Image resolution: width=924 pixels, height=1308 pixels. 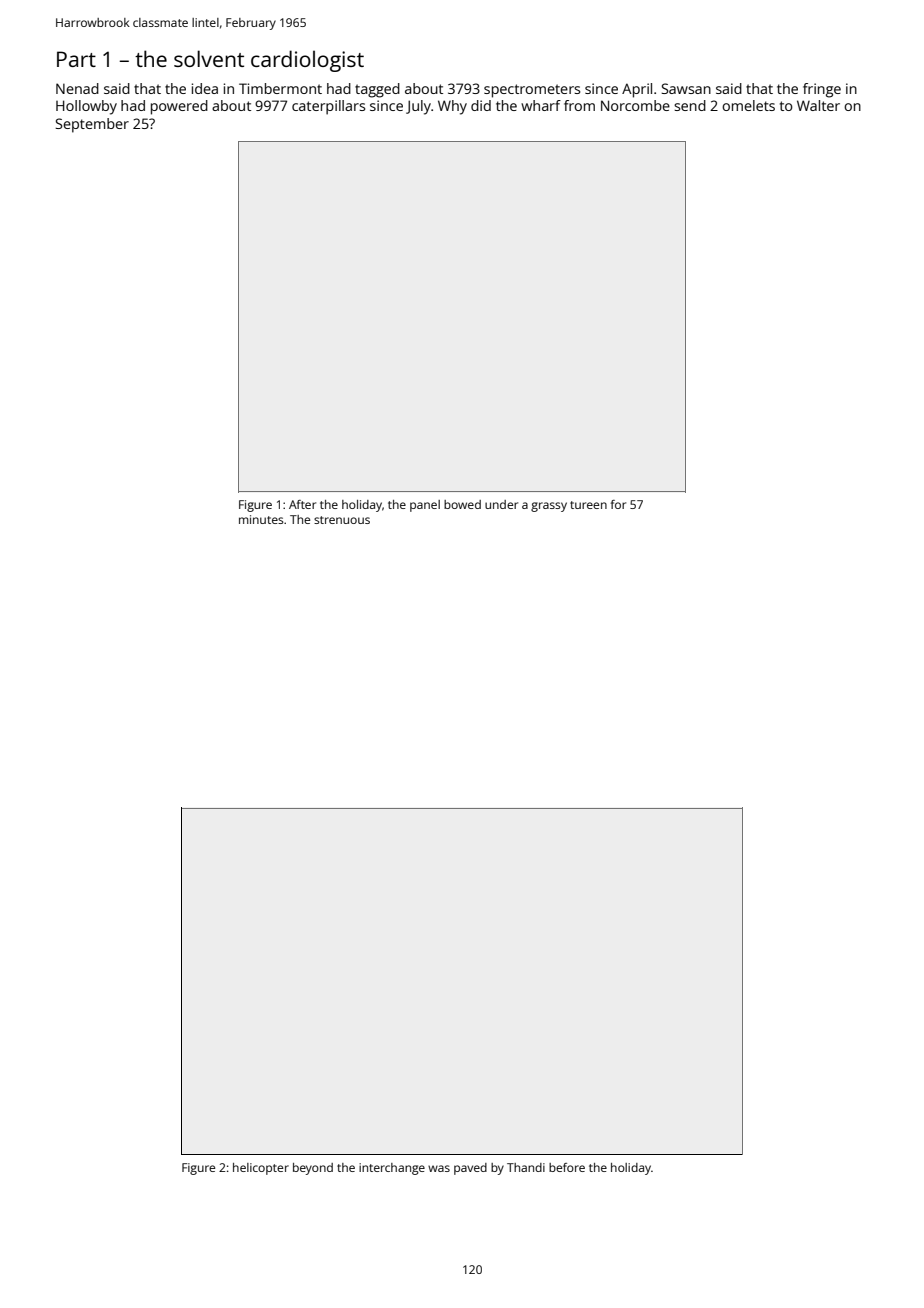 I want to click on cardiologist, so click(x=307, y=61).
